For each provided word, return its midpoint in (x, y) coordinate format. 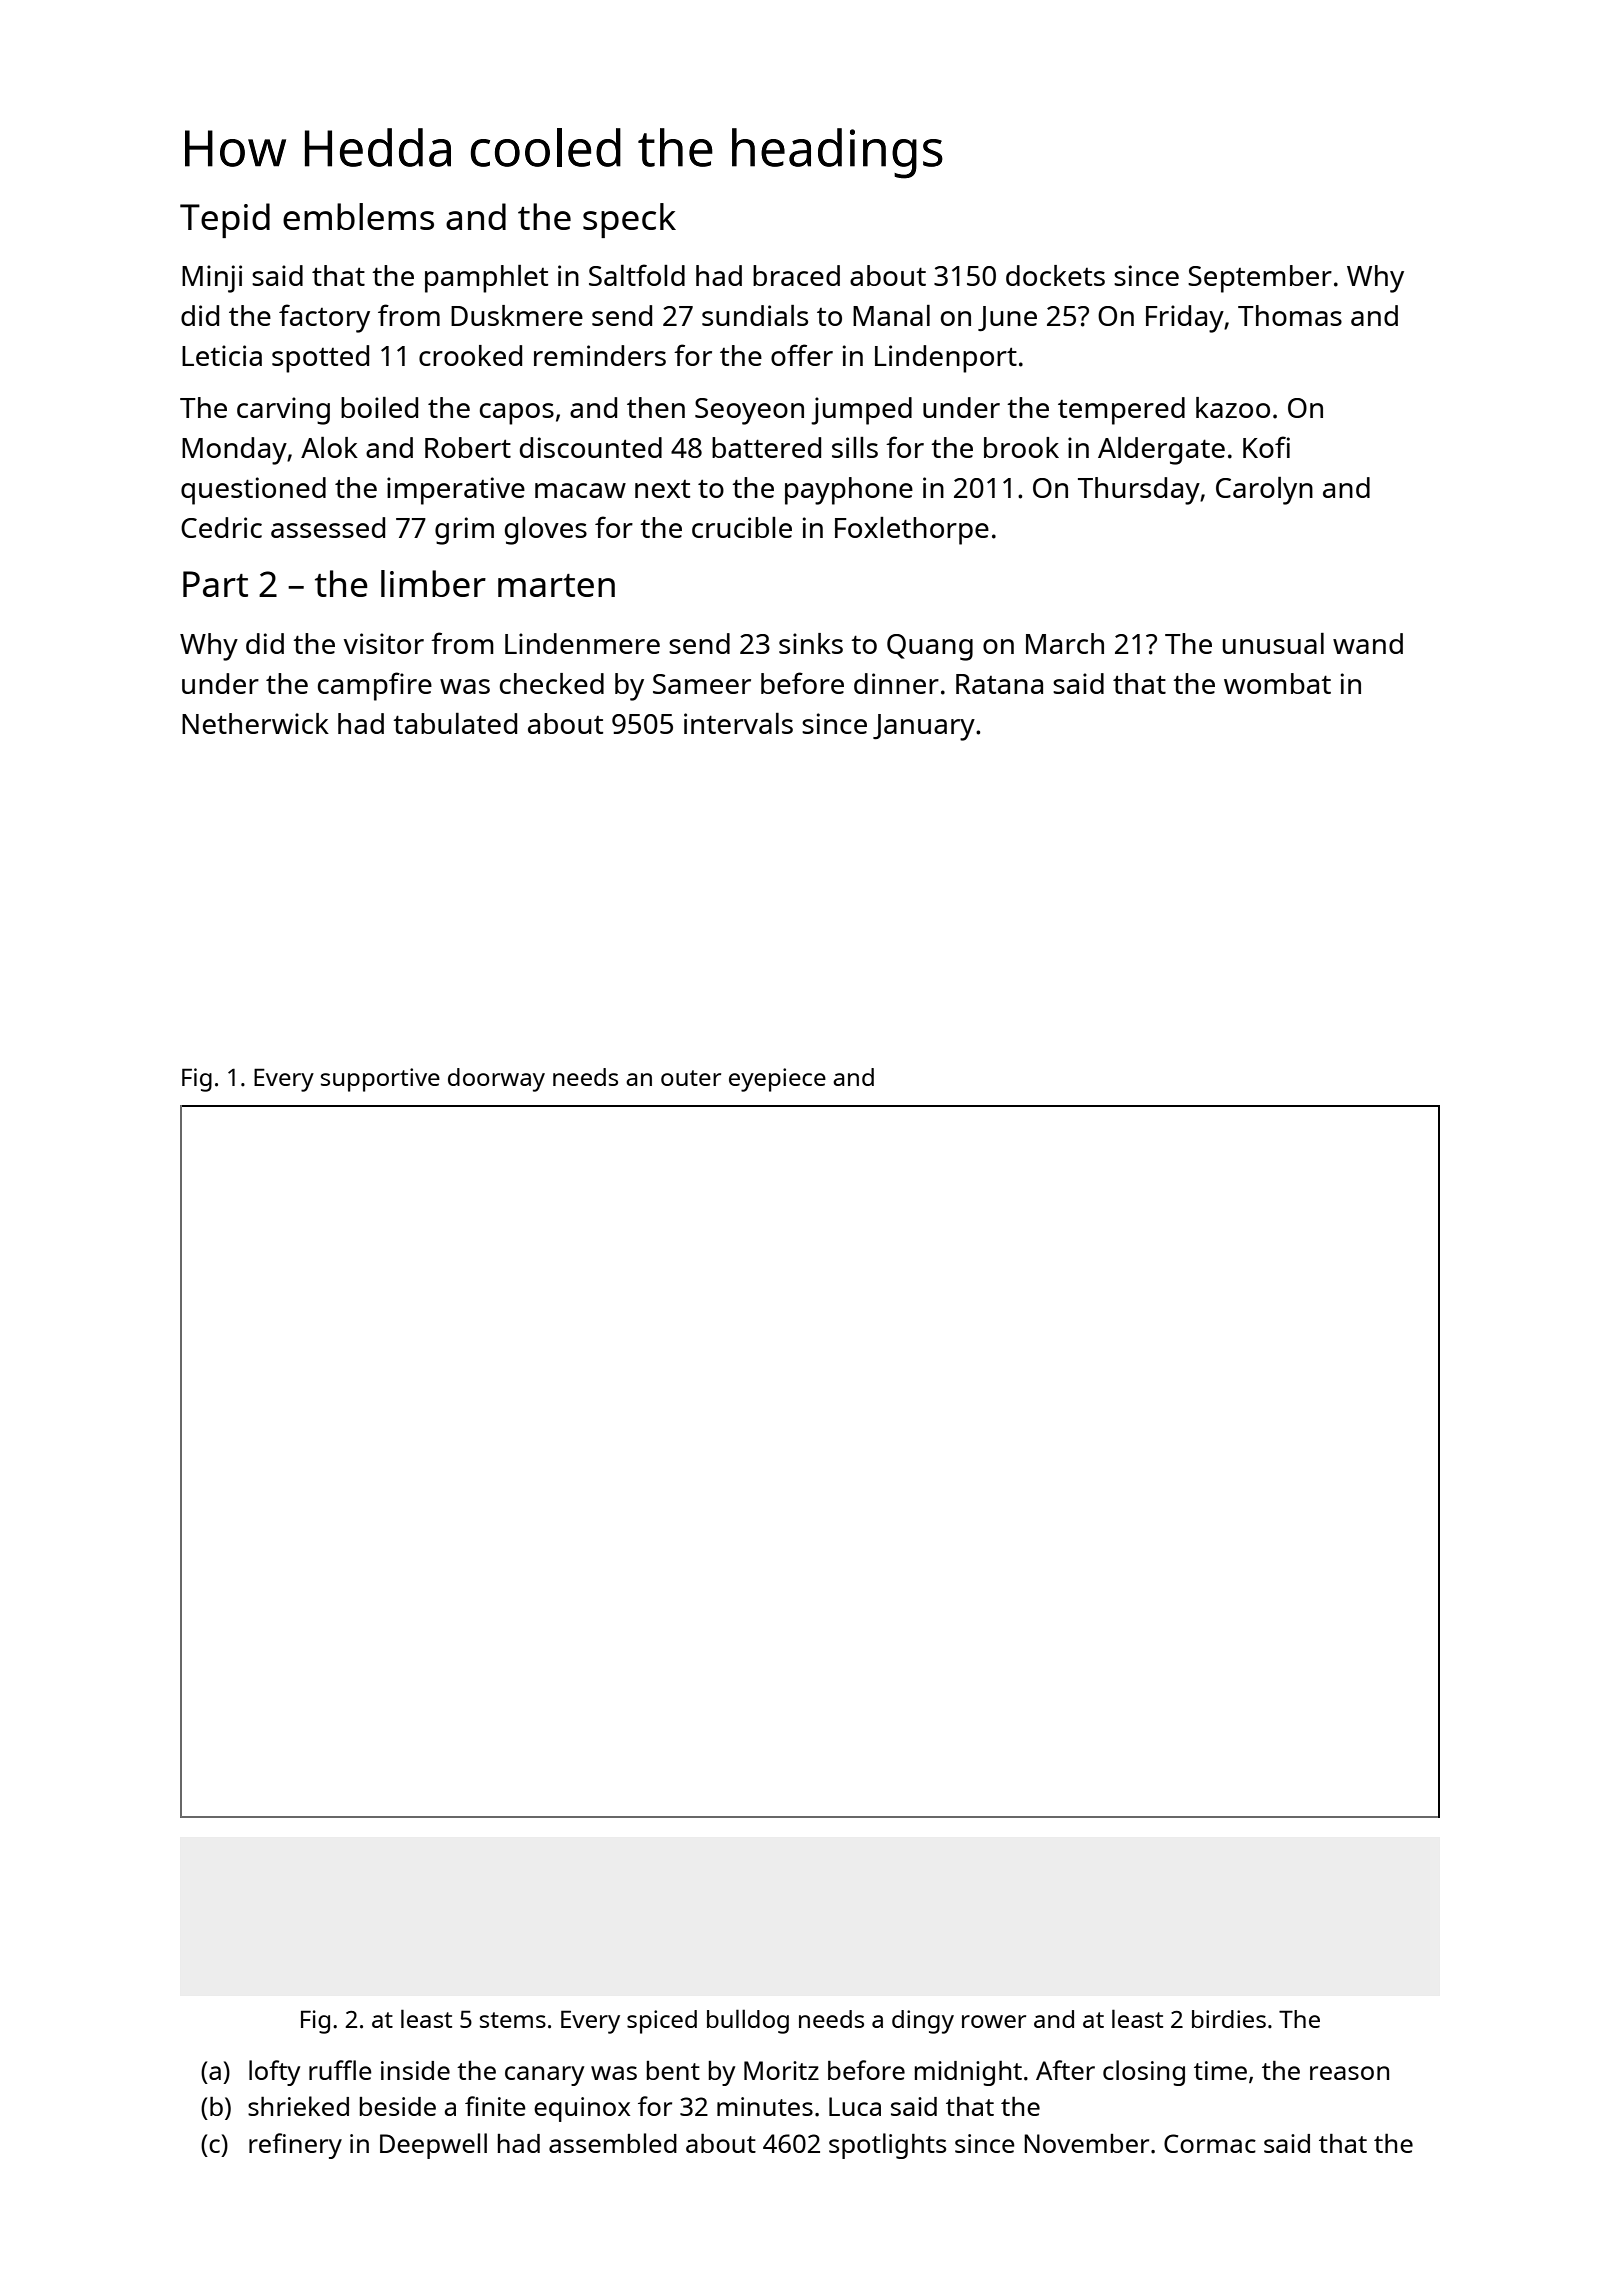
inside (415, 2070)
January (924, 727)
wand (1368, 643)
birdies (1229, 2019)
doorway (496, 1080)
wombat (1277, 683)
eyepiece (777, 1080)
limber (433, 583)
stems (513, 2020)
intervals (738, 723)
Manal (891, 315)
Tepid (225, 220)
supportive (380, 1080)
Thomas (1290, 315)
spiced (662, 2022)
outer (691, 1078)
